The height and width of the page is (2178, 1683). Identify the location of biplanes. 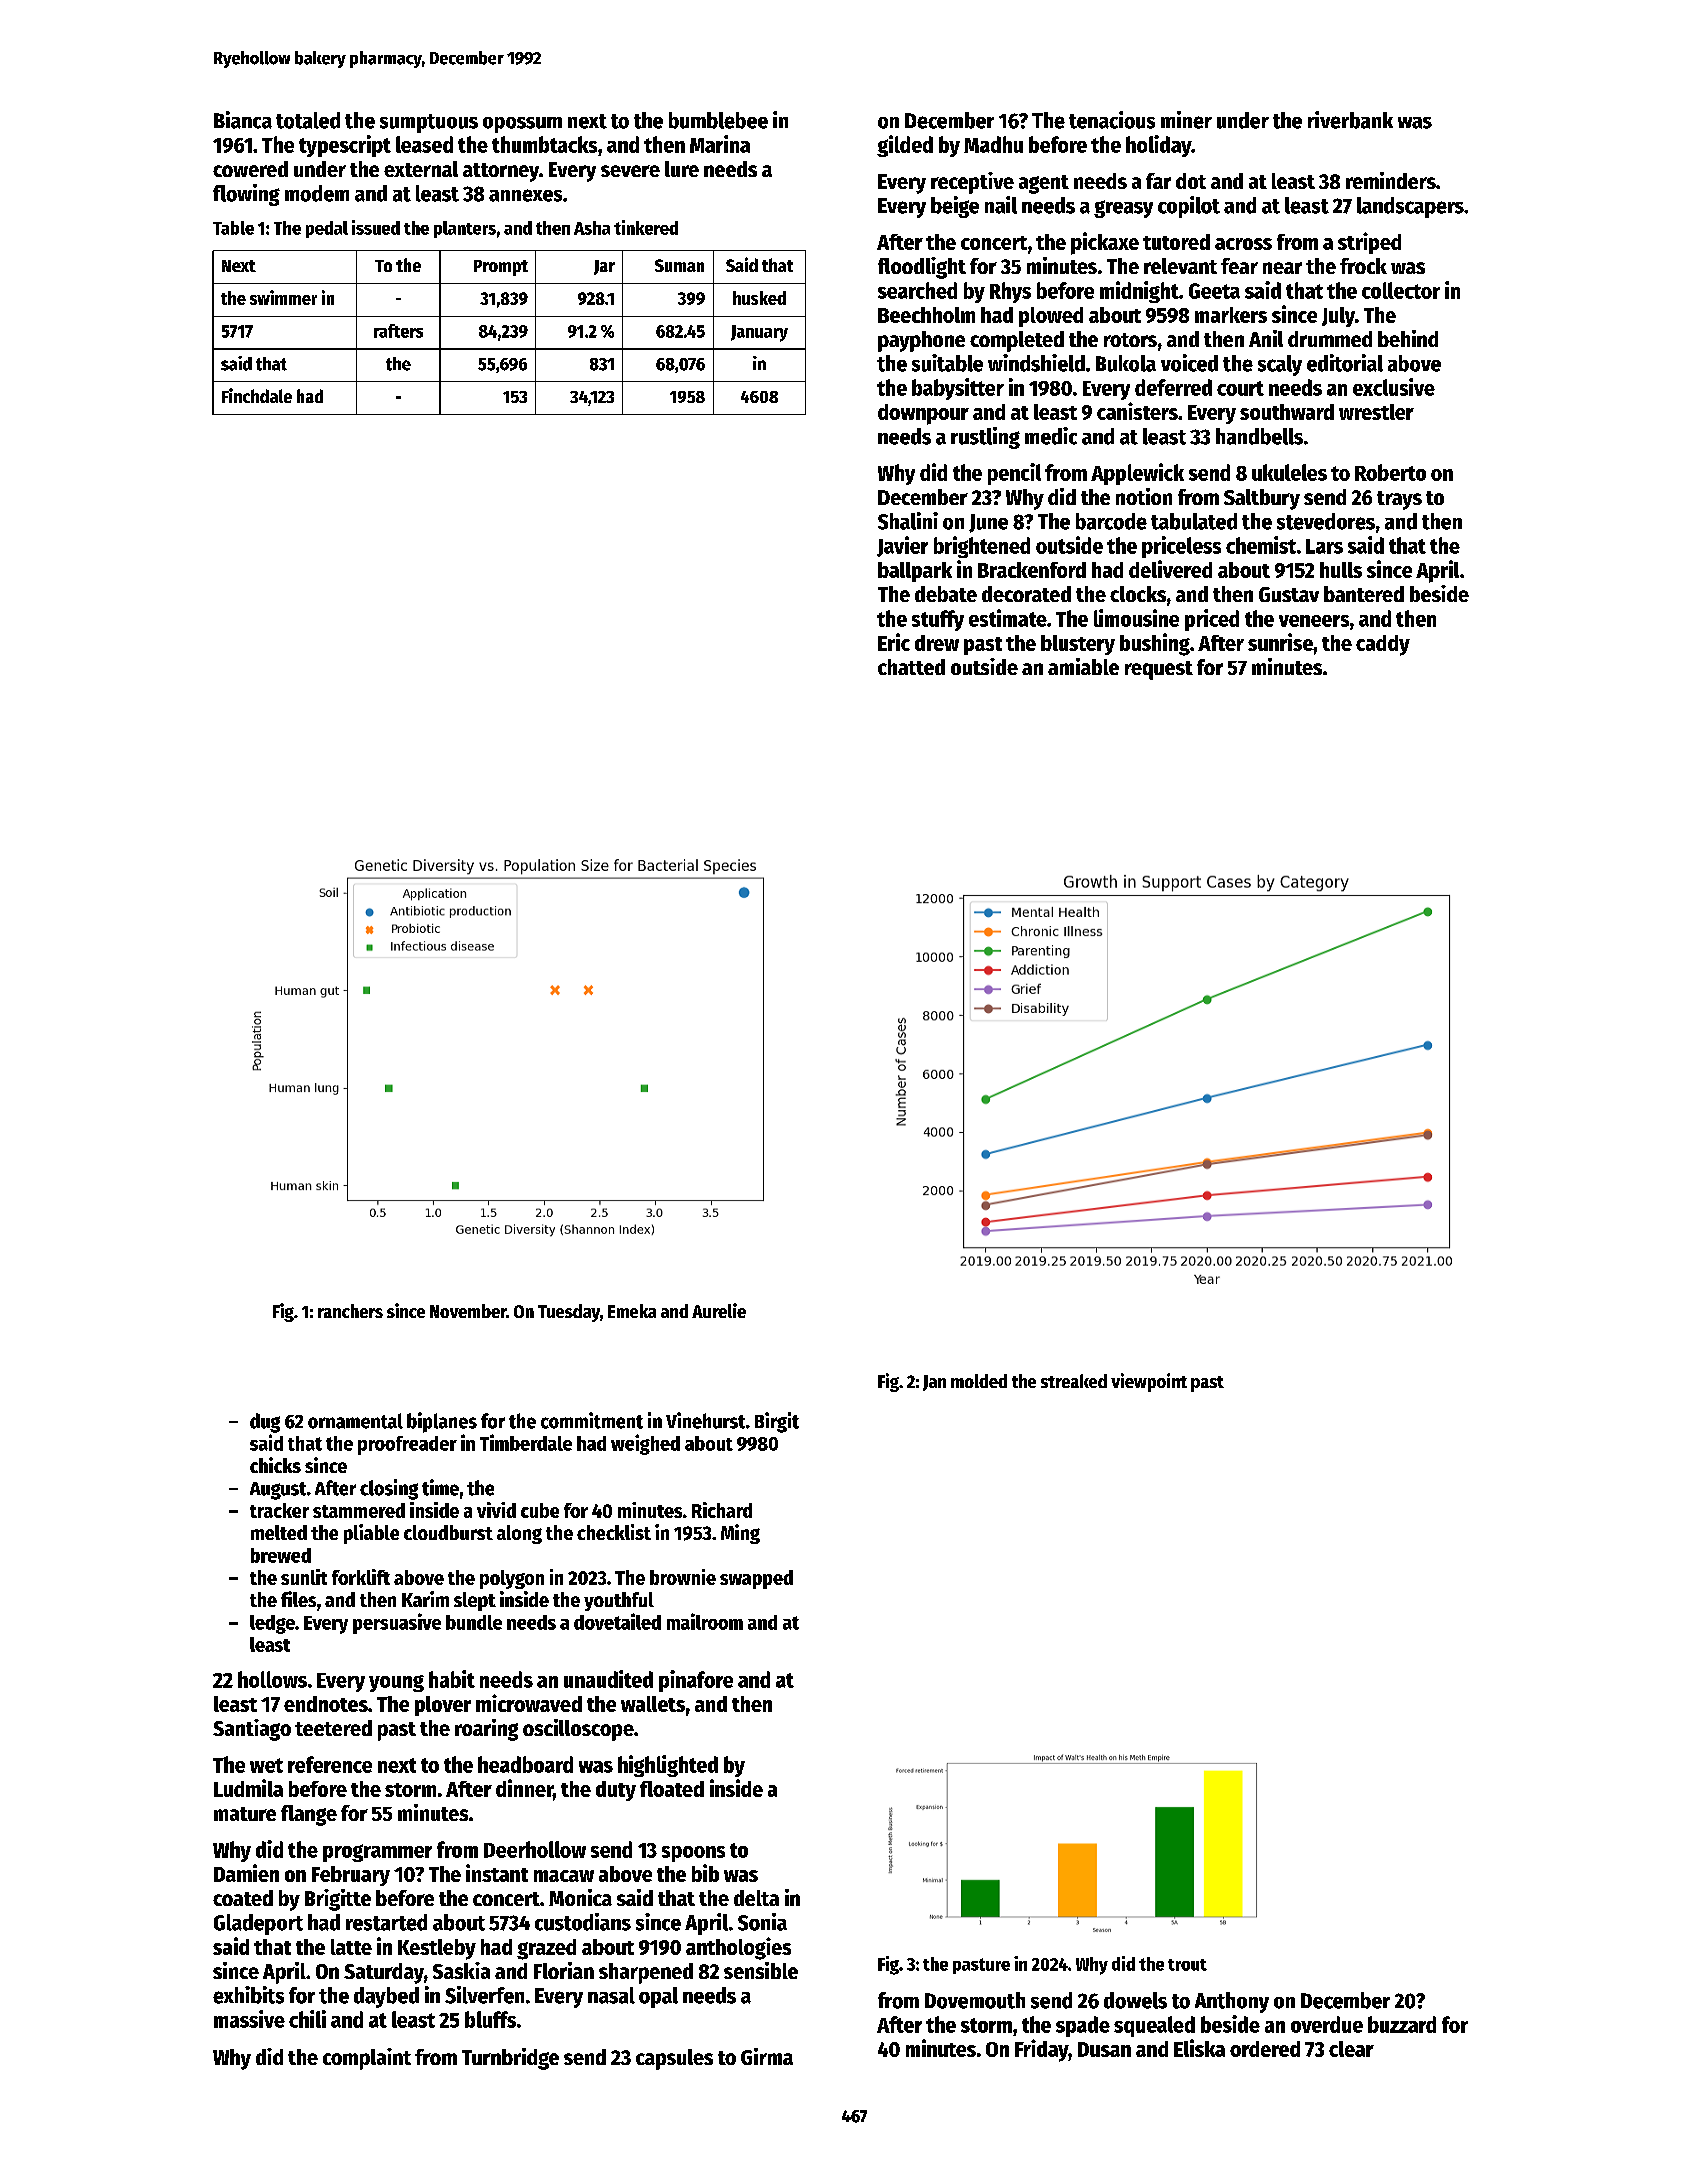
(442, 1422).
